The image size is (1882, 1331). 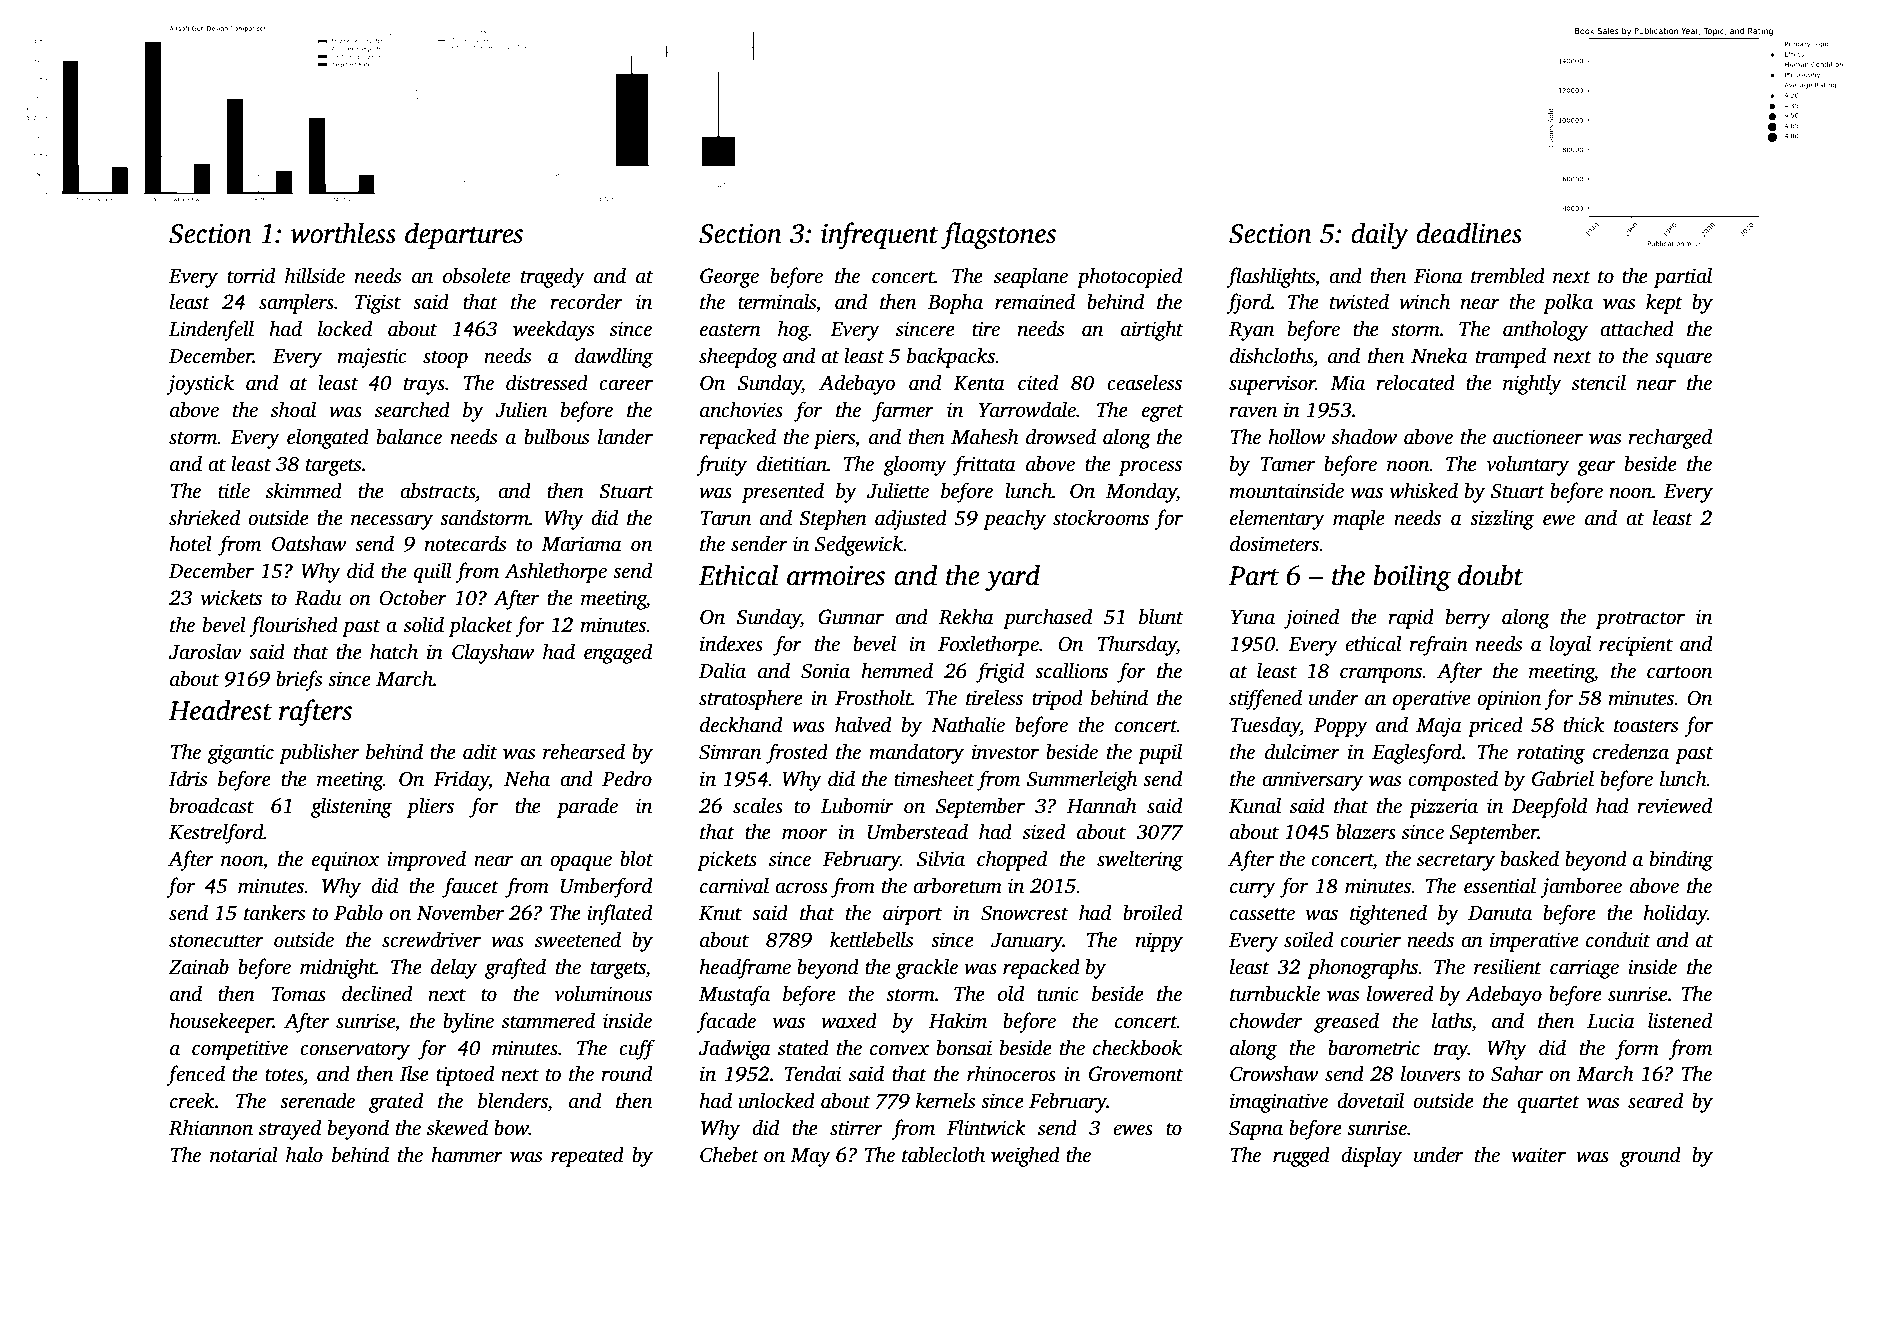 What do you see at coordinates (426, 860) in the screenshot?
I see `improved` at bounding box center [426, 860].
